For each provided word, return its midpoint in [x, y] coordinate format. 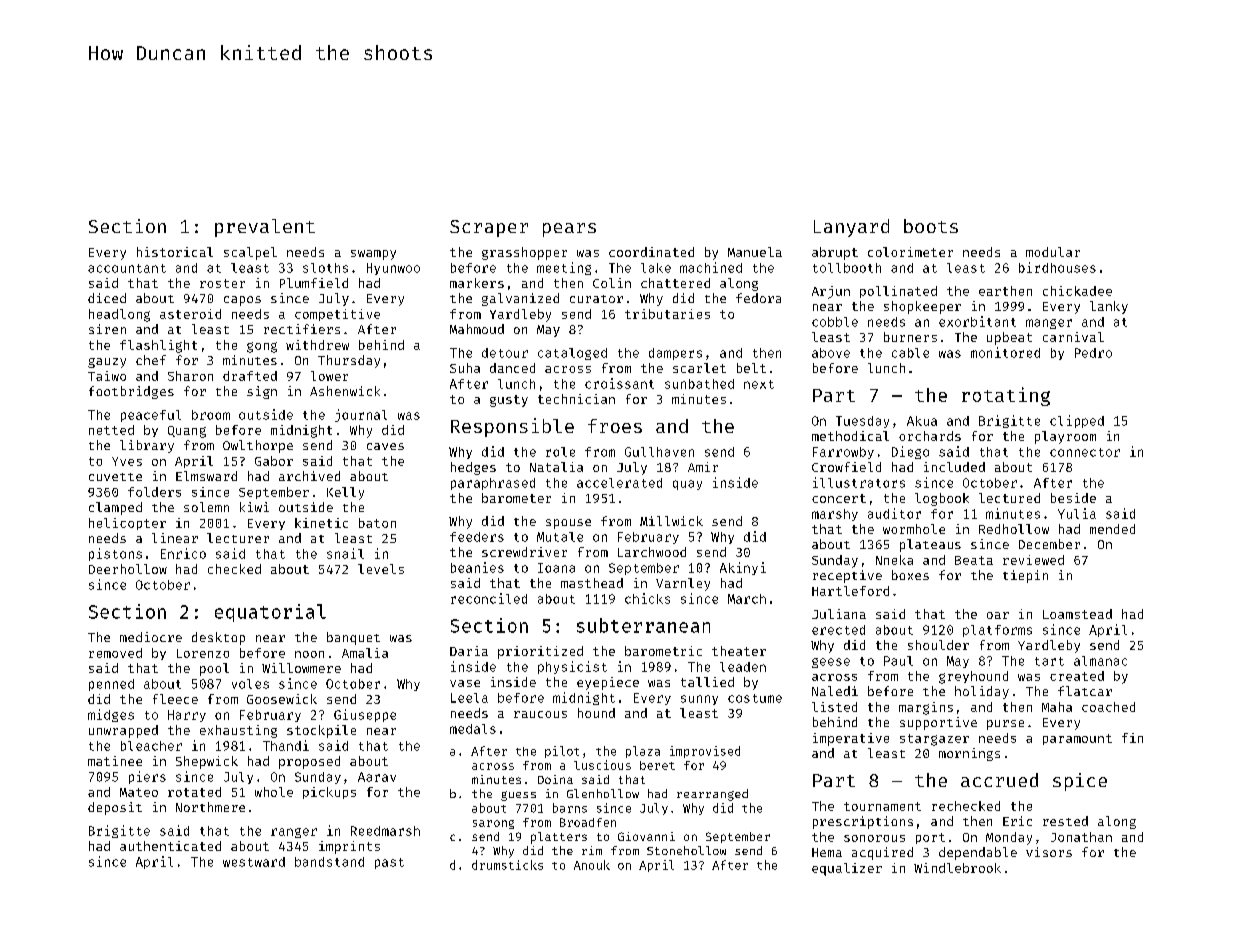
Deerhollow [128, 569]
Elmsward [206, 476]
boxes [910, 575]
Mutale [560, 537]
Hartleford [850, 591]
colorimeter [910, 252]
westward [254, 862]
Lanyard [851, 228]
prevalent [265, 228]
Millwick [671, 521]
